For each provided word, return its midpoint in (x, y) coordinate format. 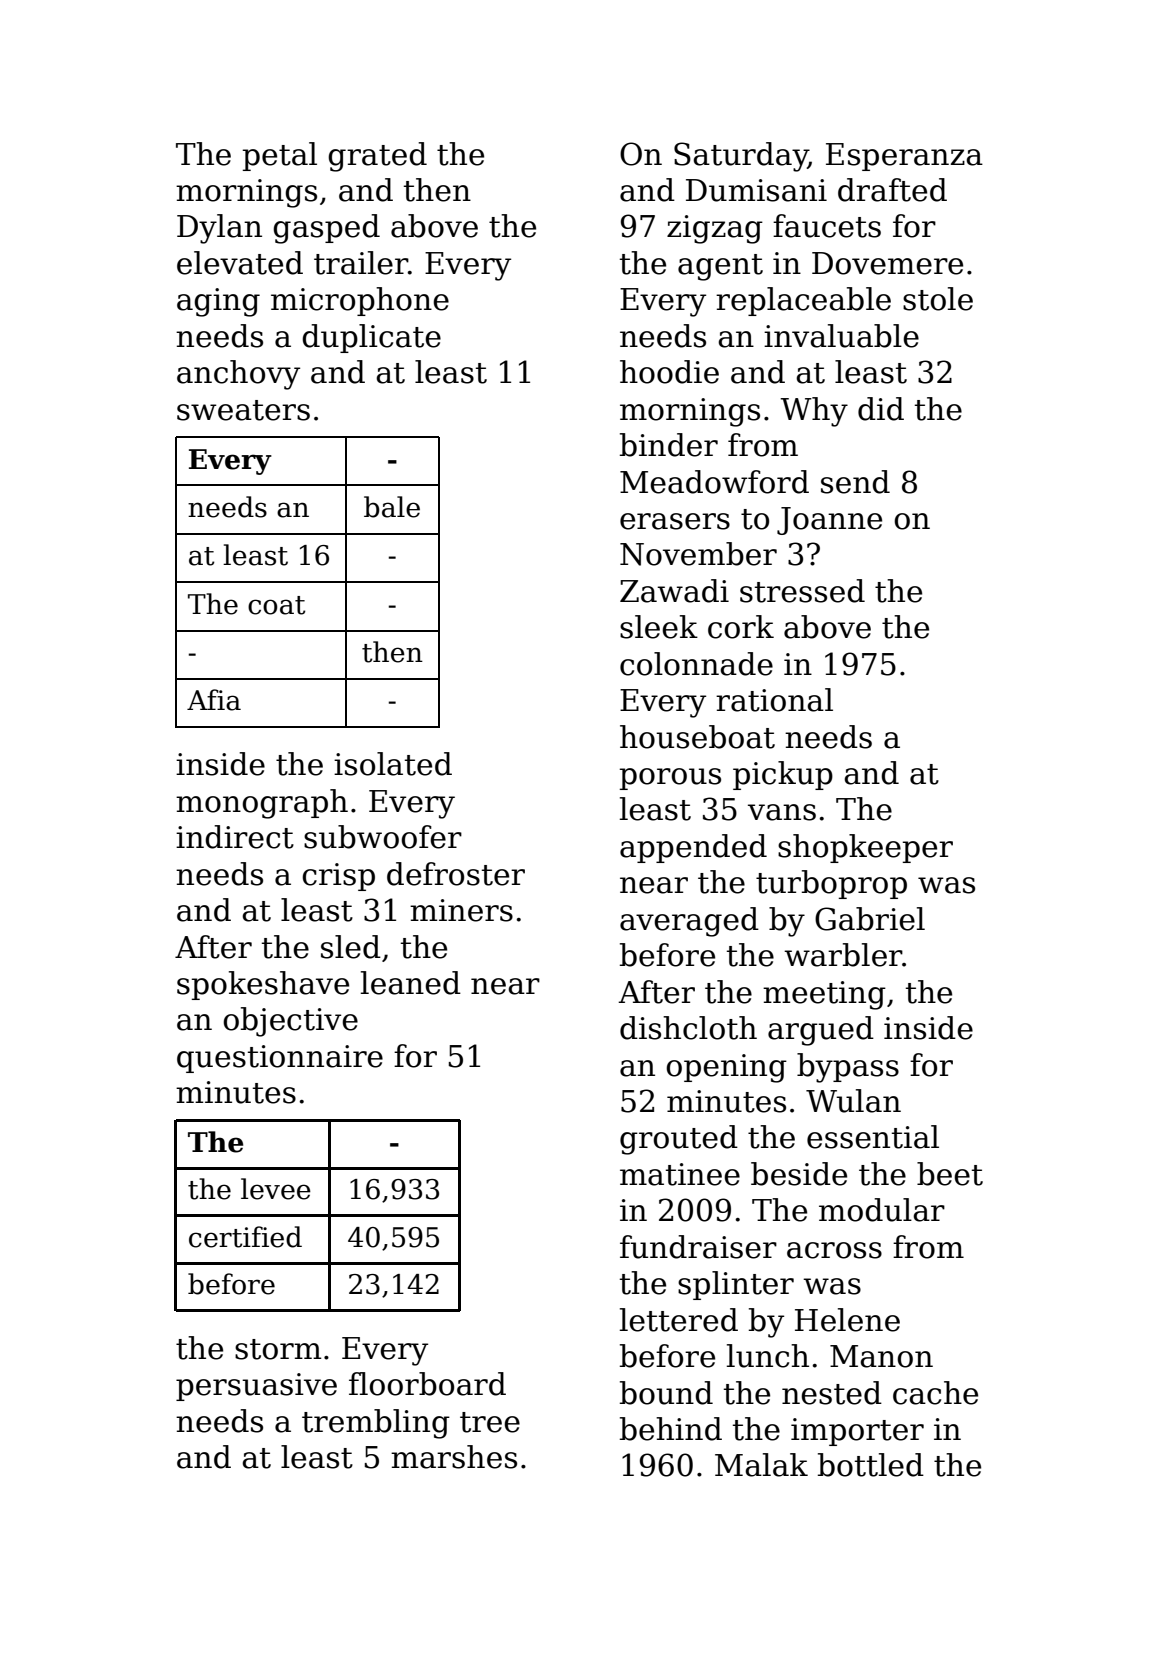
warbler (843, 955)
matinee (680, 1174)
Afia (214, 700)
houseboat (697, 737)
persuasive (256, 1387)
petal (280, 156)
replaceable (803, 301)
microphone (360, 301)
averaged (689, 922)
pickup (783, 775)
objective (290, 1022)
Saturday (741, 157)
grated (377, 157)
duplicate (371, 338)
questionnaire (280, 1059)
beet (950, 1174)
